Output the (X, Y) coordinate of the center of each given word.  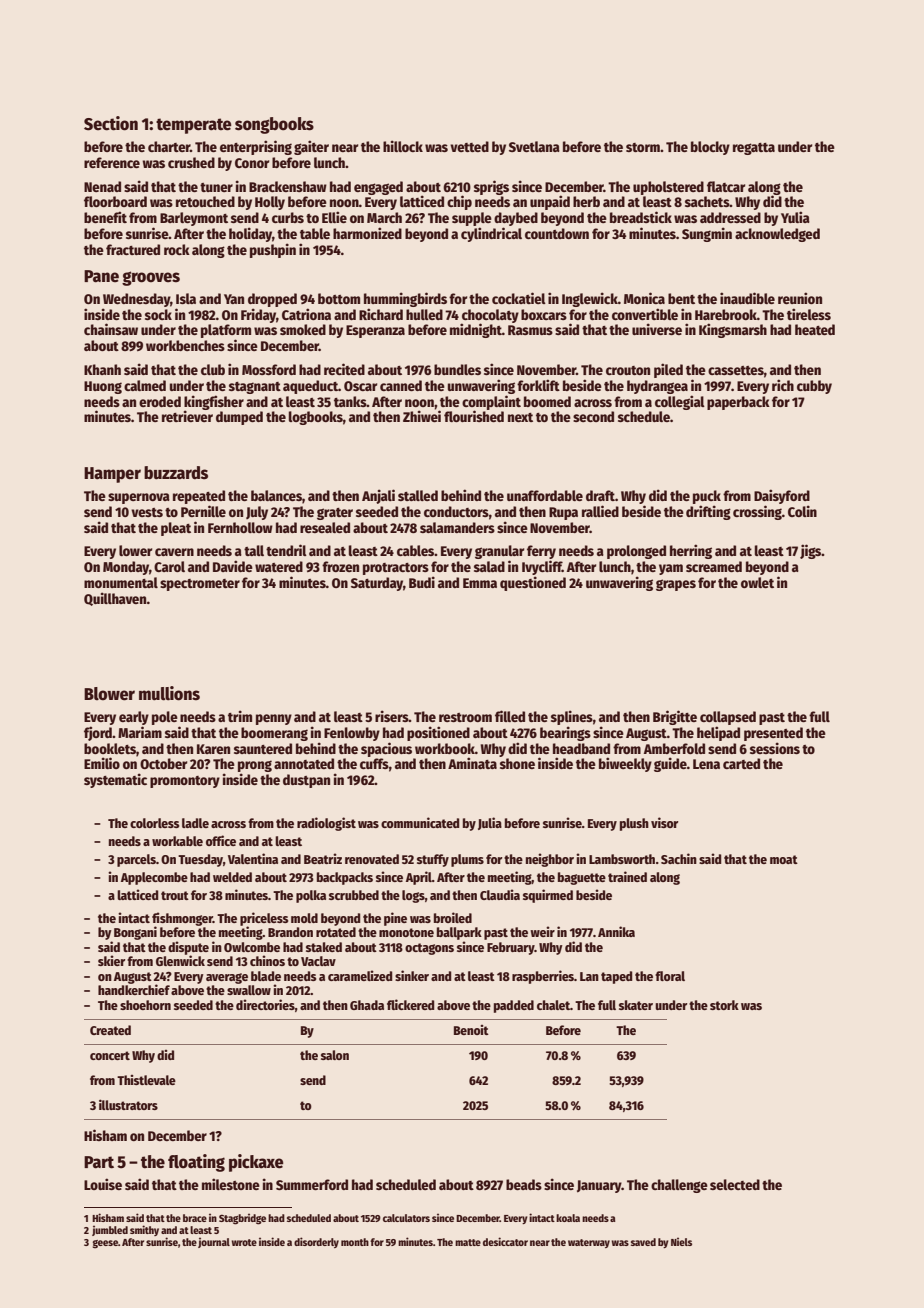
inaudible (747, 298)
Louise (103, 1184)
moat (784, 859)
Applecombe (154, 878)
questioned (533, 583)
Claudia (500, 894)
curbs (288, 217)
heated (815, 329)
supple (472, 219)
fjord (98, 733)
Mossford (269, 369)
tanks (350, 401)
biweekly (625, 764)
